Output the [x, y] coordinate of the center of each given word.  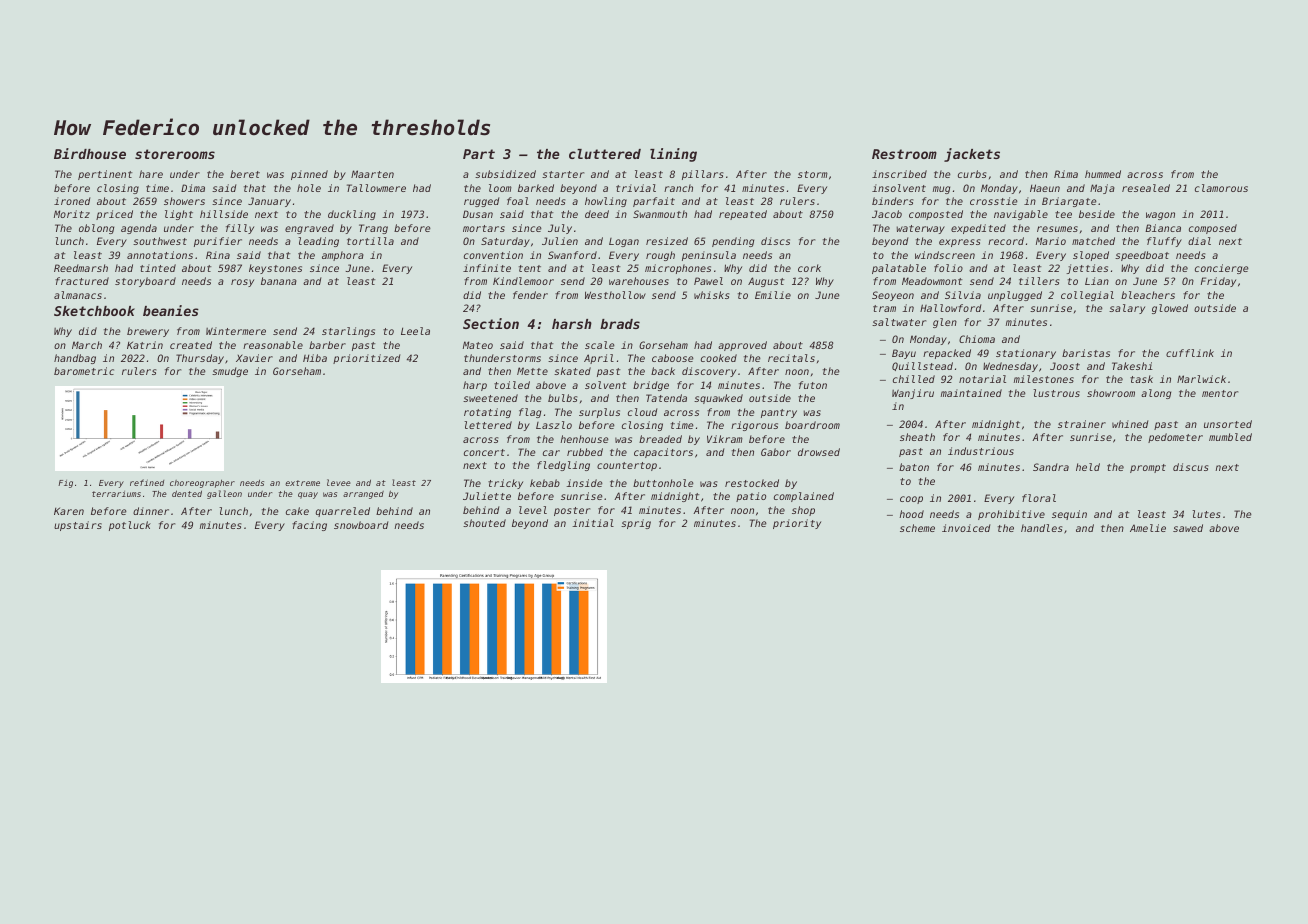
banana [279, 281]
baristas [1086, 353]
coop [911, 500]
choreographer [202, 483]
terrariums [116, 494]
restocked [752, 483]
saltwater [899, 322]
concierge [1222, 269]
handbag [75, 359]
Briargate [1069, 202]
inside [584, 483]
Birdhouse [90, 153]
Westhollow [615, 295]
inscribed [899, 174]
